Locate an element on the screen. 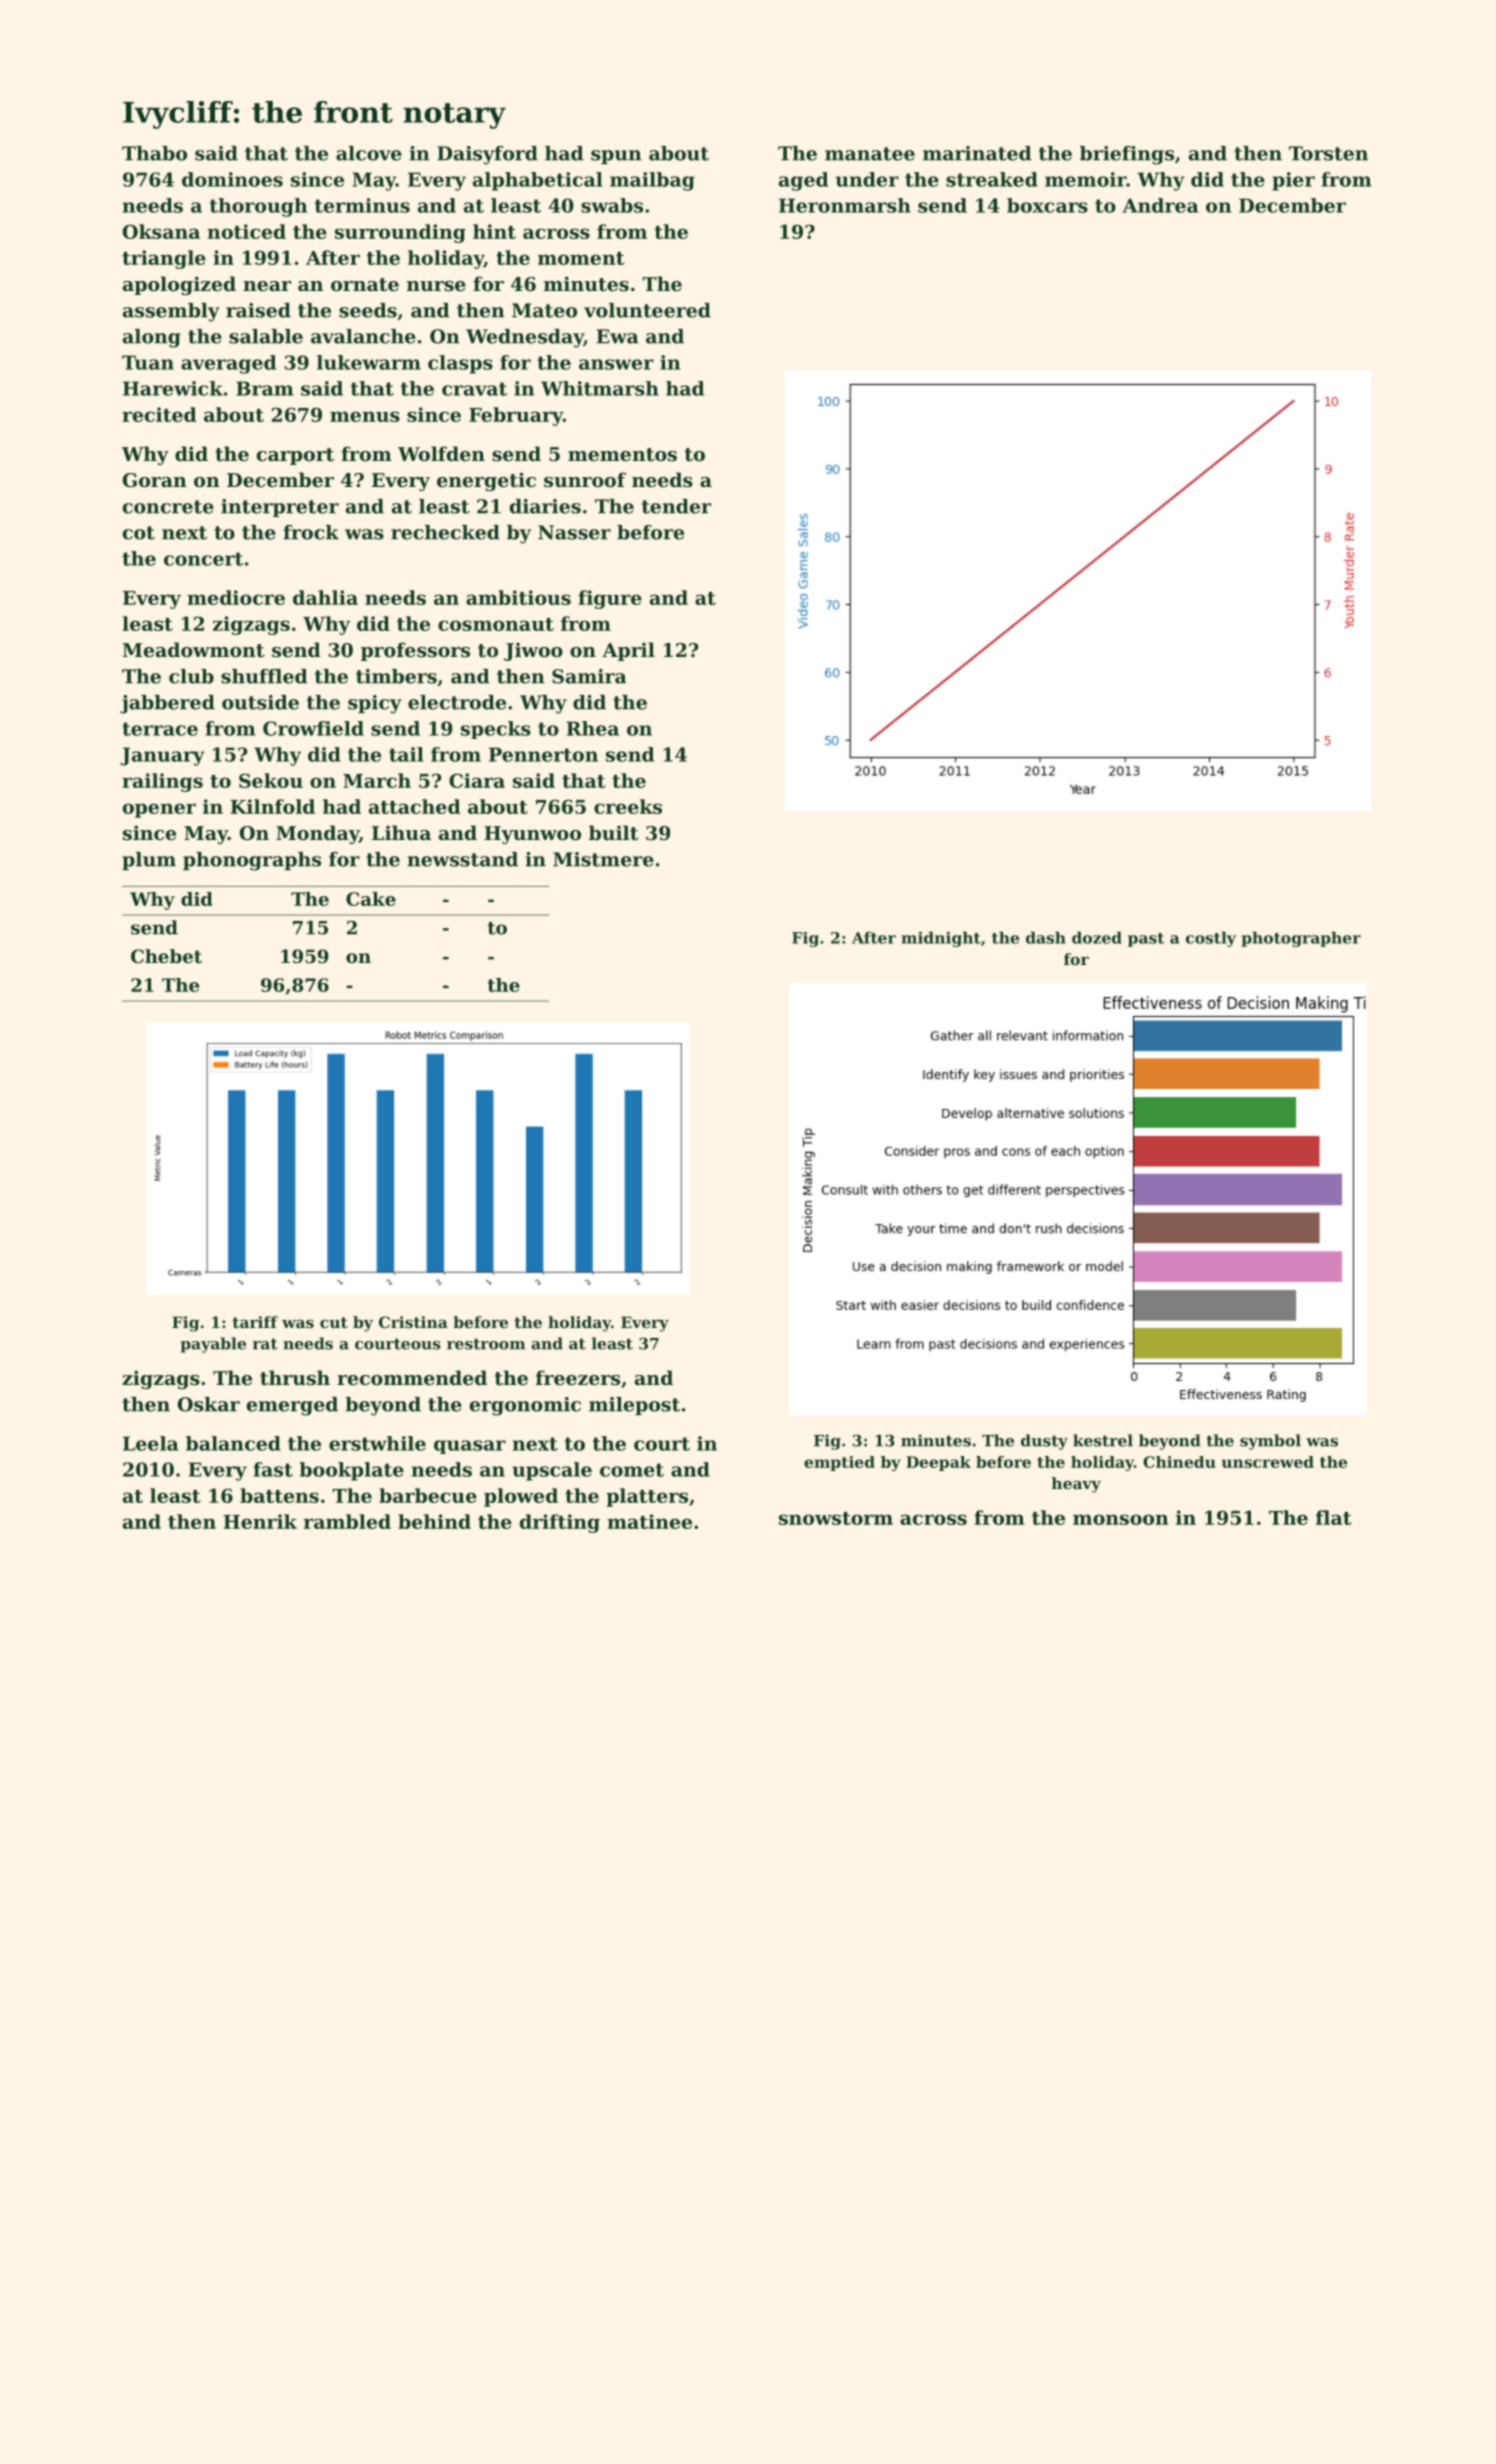 The width and height of the screenshot is (1496, 2464). surrounding is located at coordinates (400, 233).
